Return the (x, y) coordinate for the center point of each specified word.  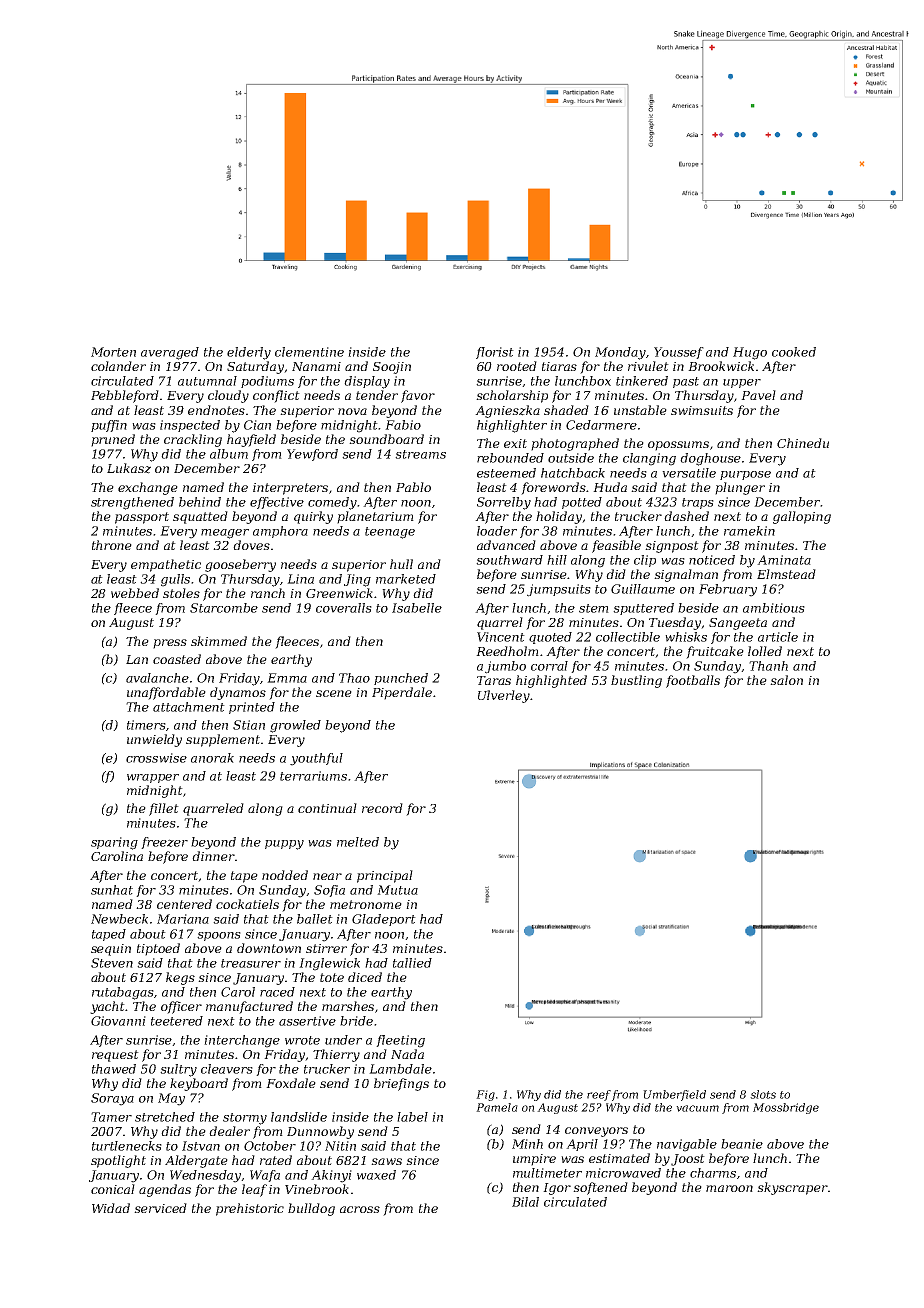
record (382, 808)
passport (142, 518)
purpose (745, 475)
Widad (111, 1208)
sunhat (112, 890)
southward (509, 560)
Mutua (397, 890)
